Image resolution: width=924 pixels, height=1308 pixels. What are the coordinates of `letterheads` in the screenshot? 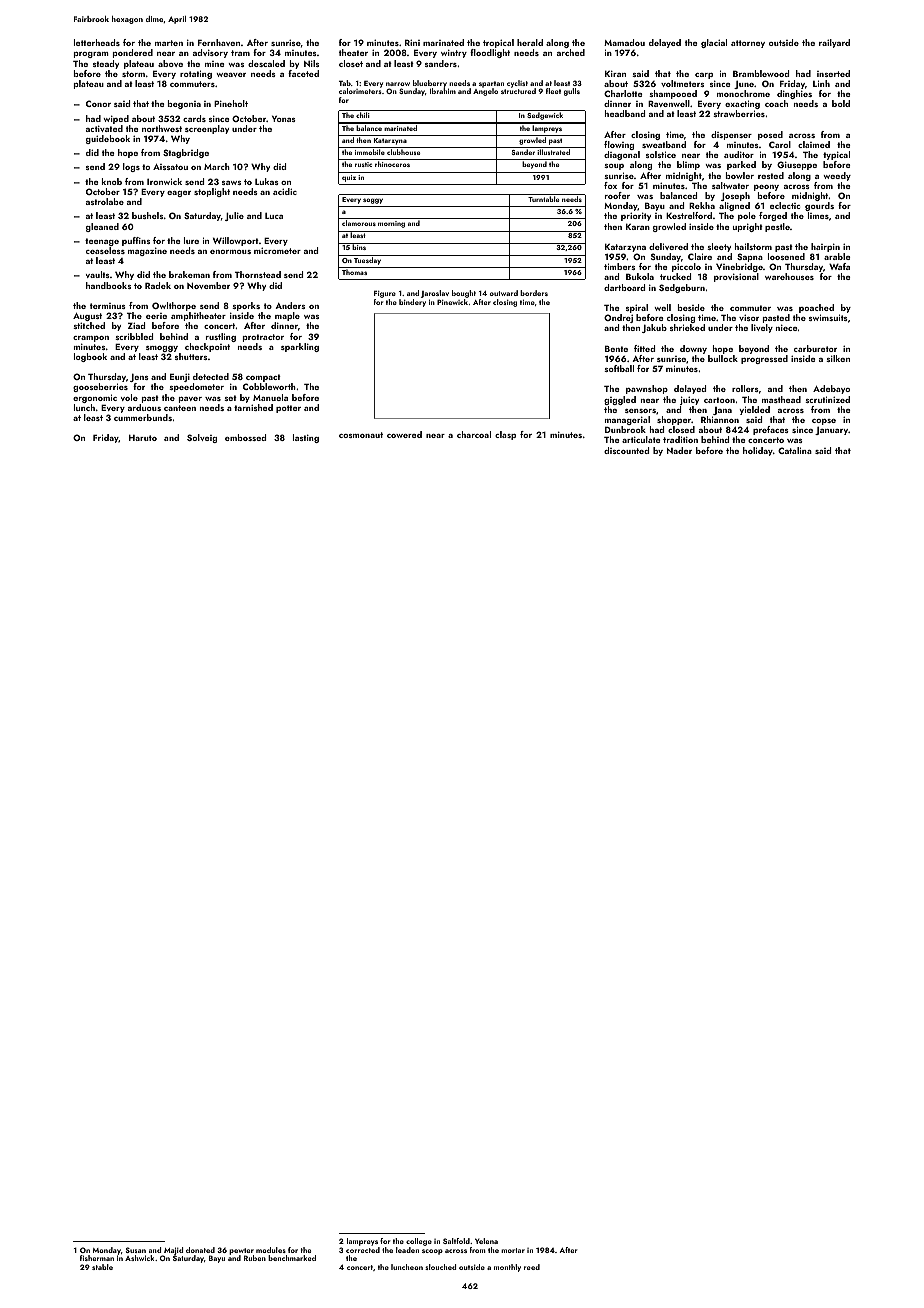 It's located at (97, 42).
